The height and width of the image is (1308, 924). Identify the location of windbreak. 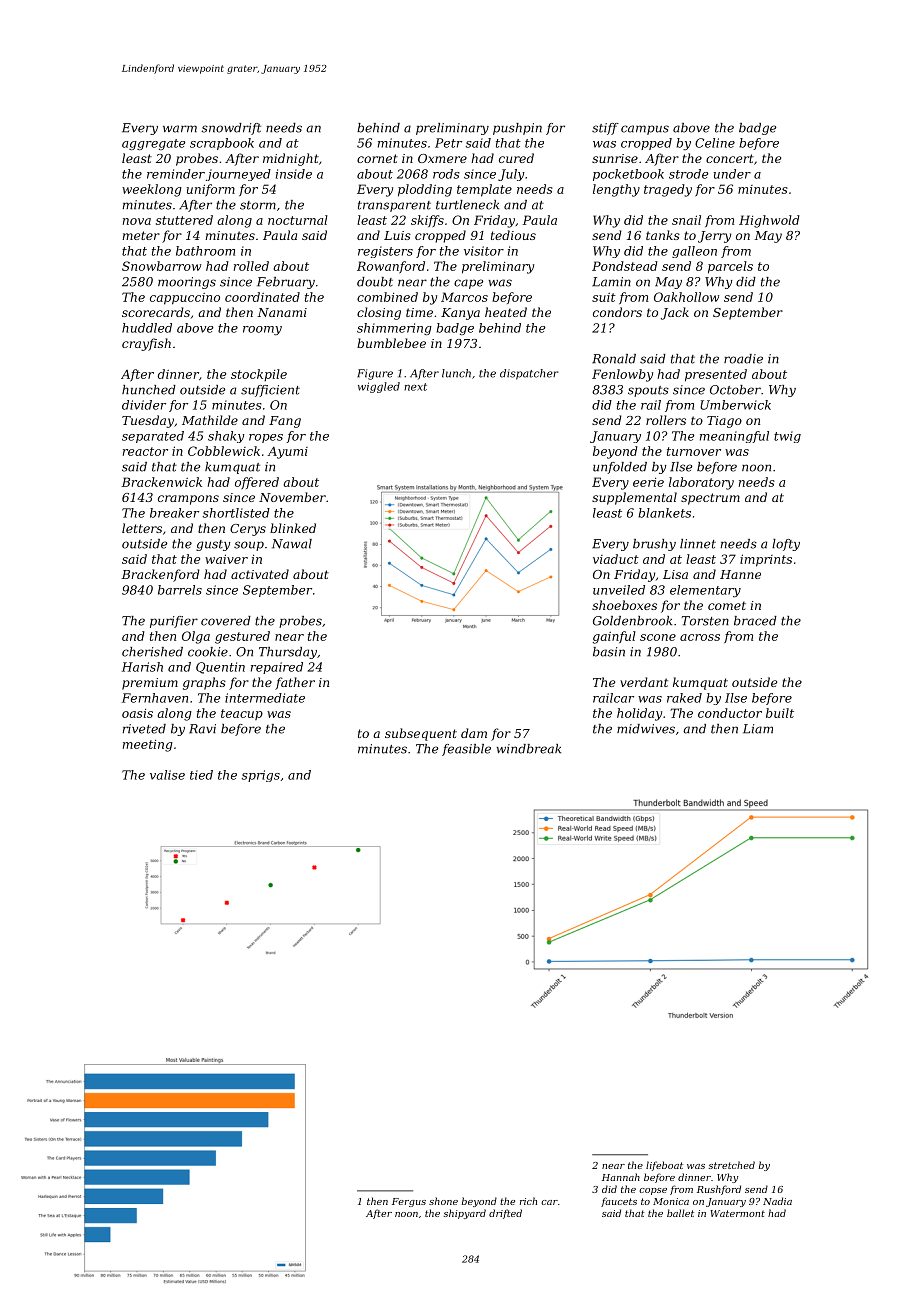
(529, 749).
